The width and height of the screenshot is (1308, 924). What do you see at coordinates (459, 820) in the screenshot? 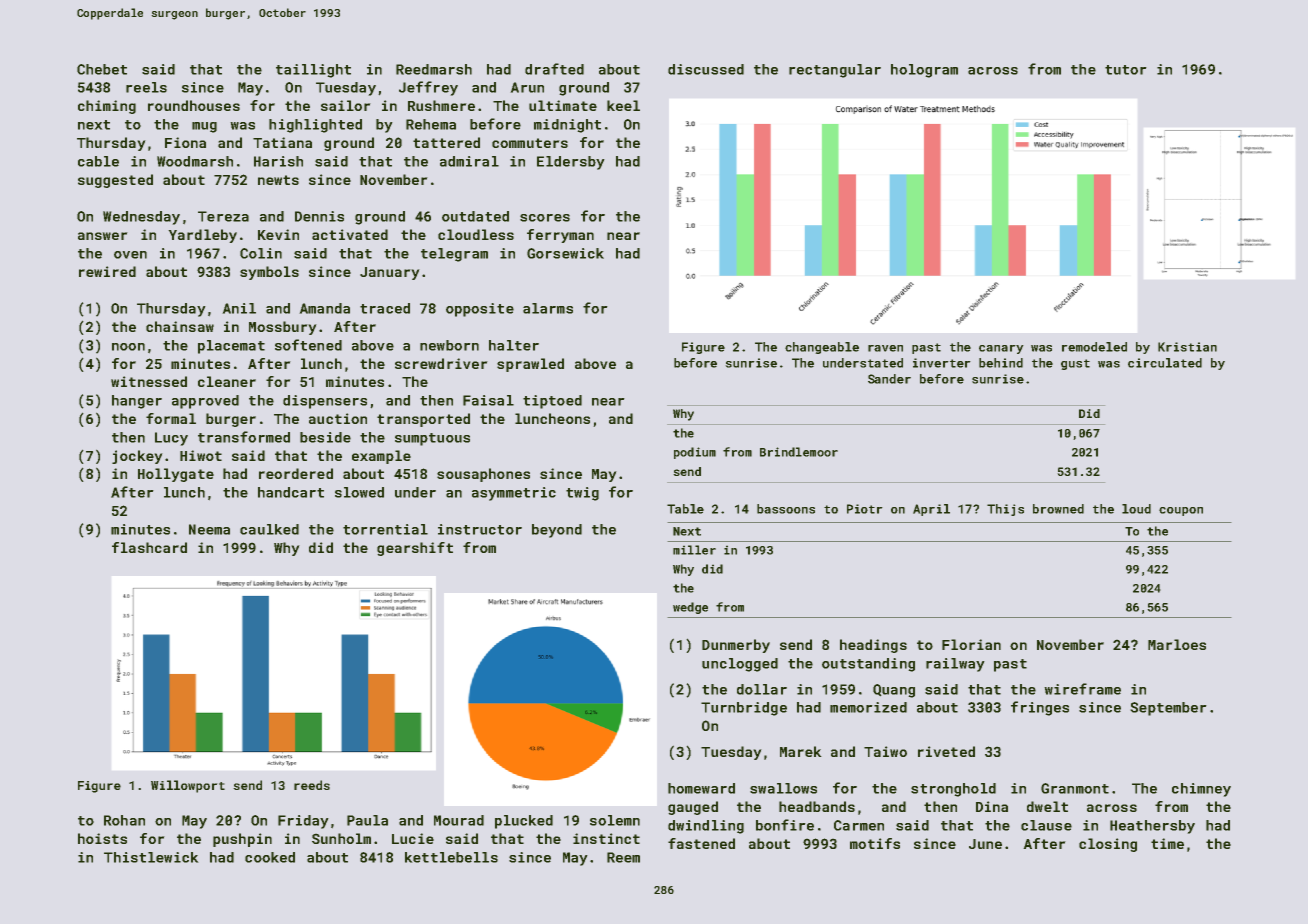
I see `Mourad` at bounding box center [459, 820].
